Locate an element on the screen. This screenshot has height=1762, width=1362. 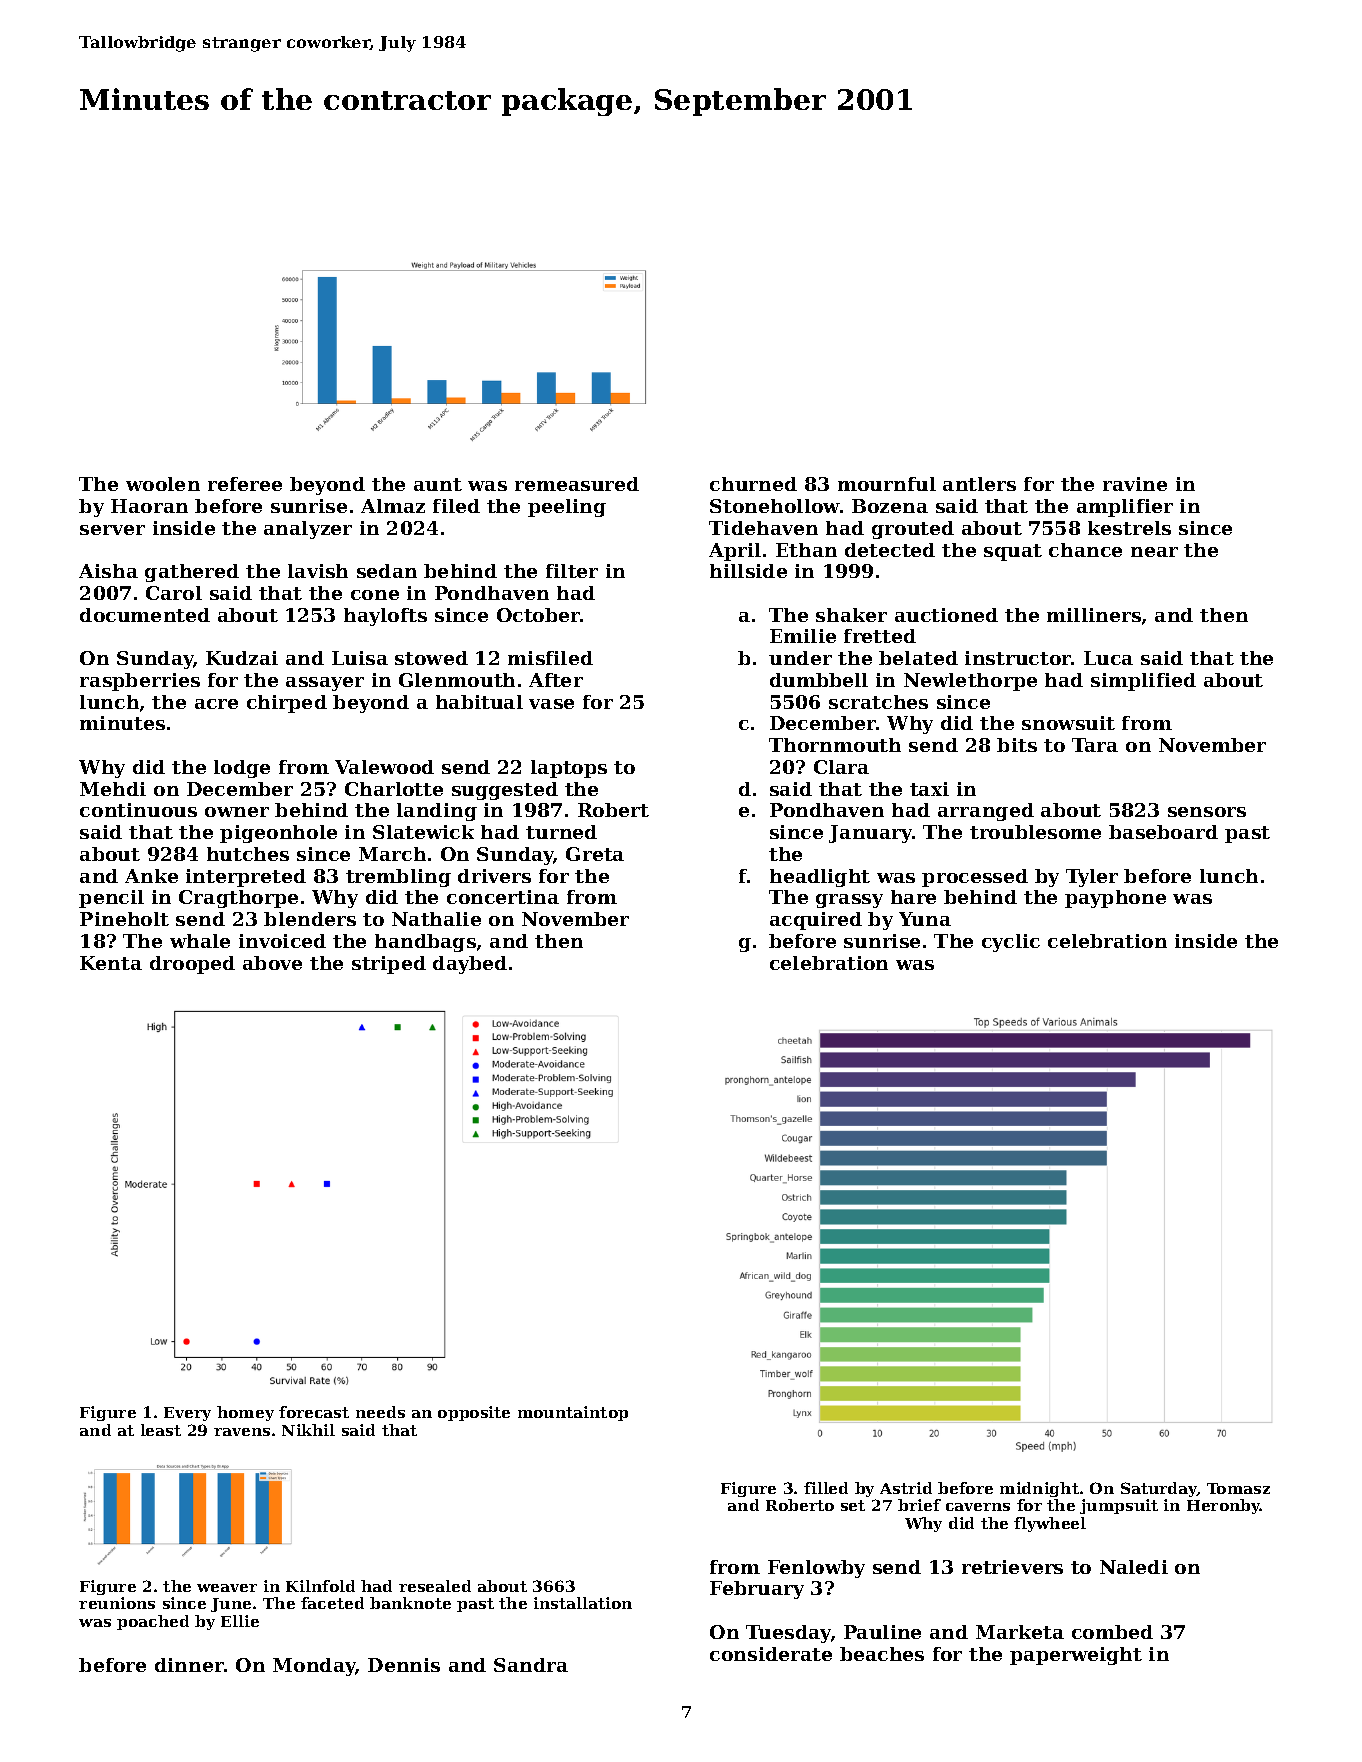
mountaintop is located at coordinates (573, 1413).
